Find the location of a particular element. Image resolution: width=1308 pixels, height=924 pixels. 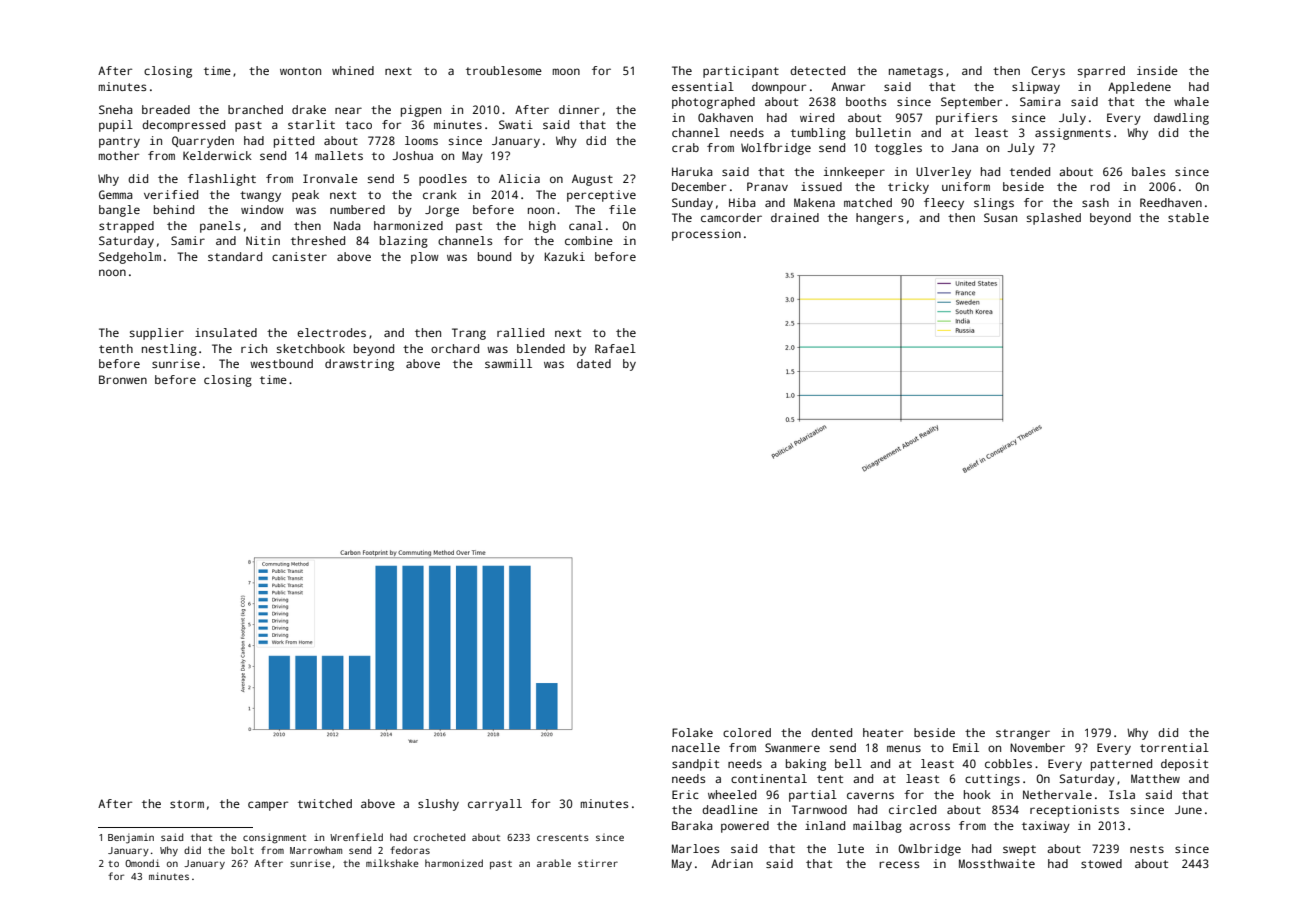

rallied is located at coordinates (520, 332).
